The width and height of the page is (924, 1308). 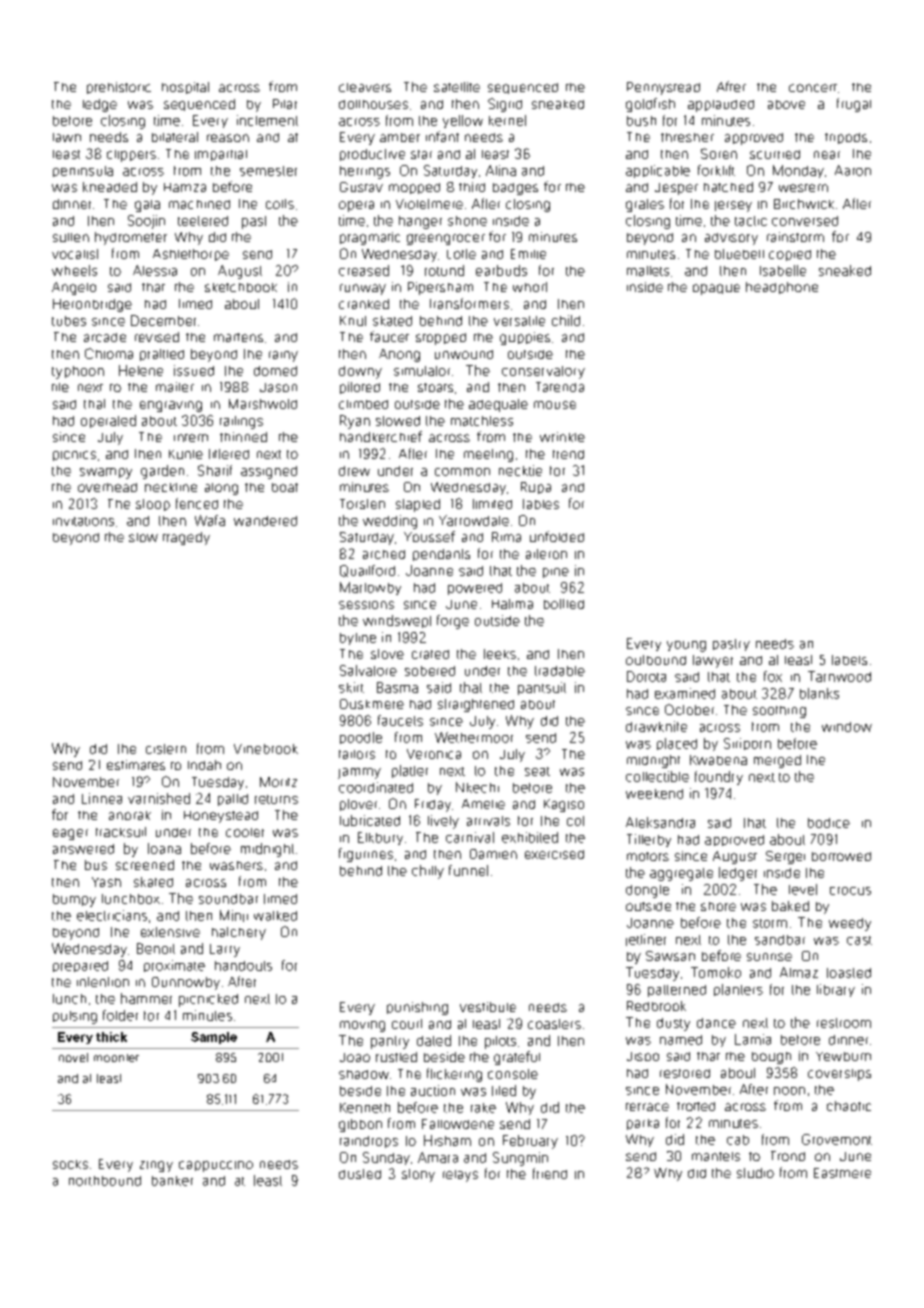 I want to click on foundry, so click(x=719, y=778).
